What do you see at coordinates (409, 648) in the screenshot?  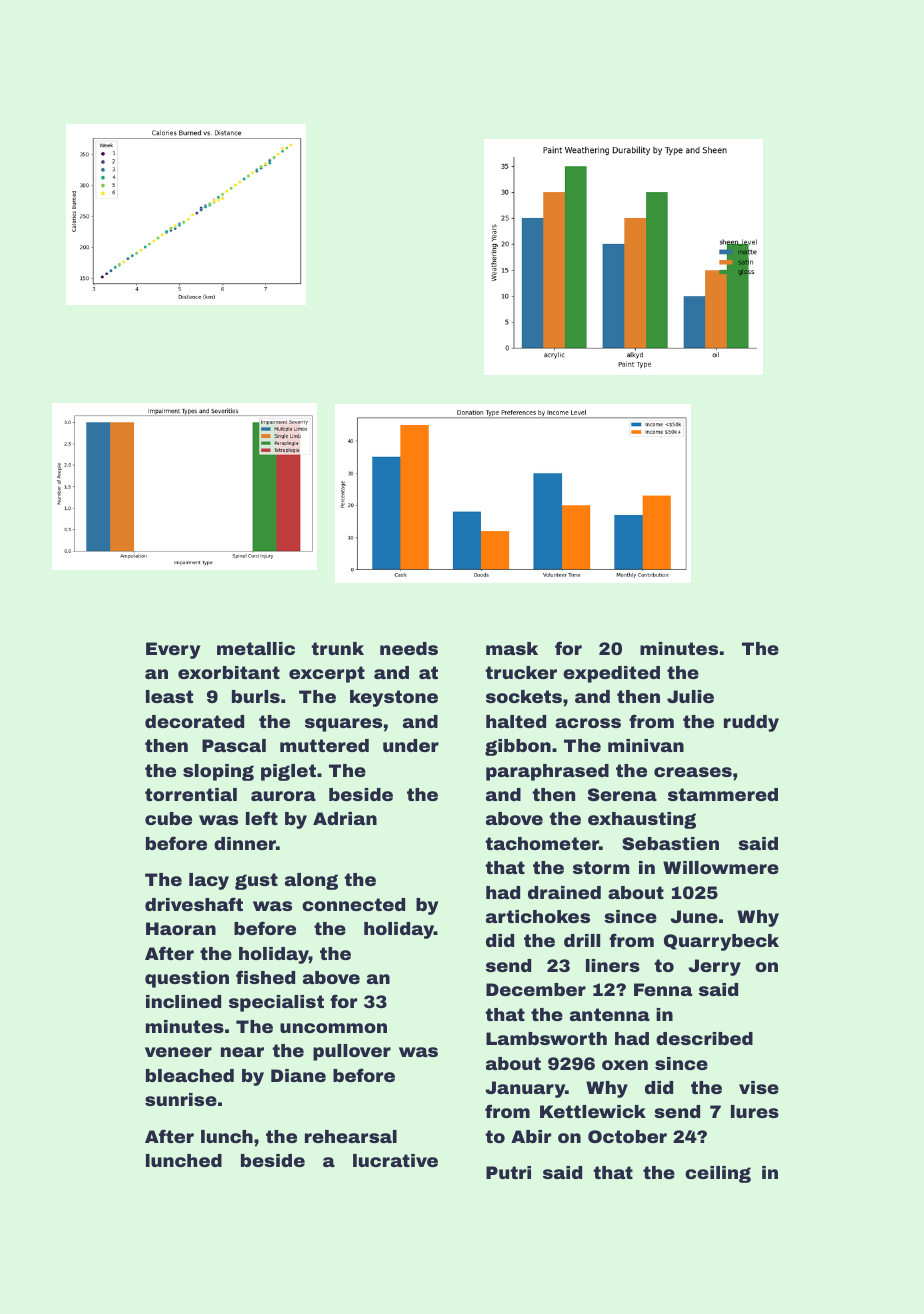 I see `needs` at bounding box center [409, 648].
